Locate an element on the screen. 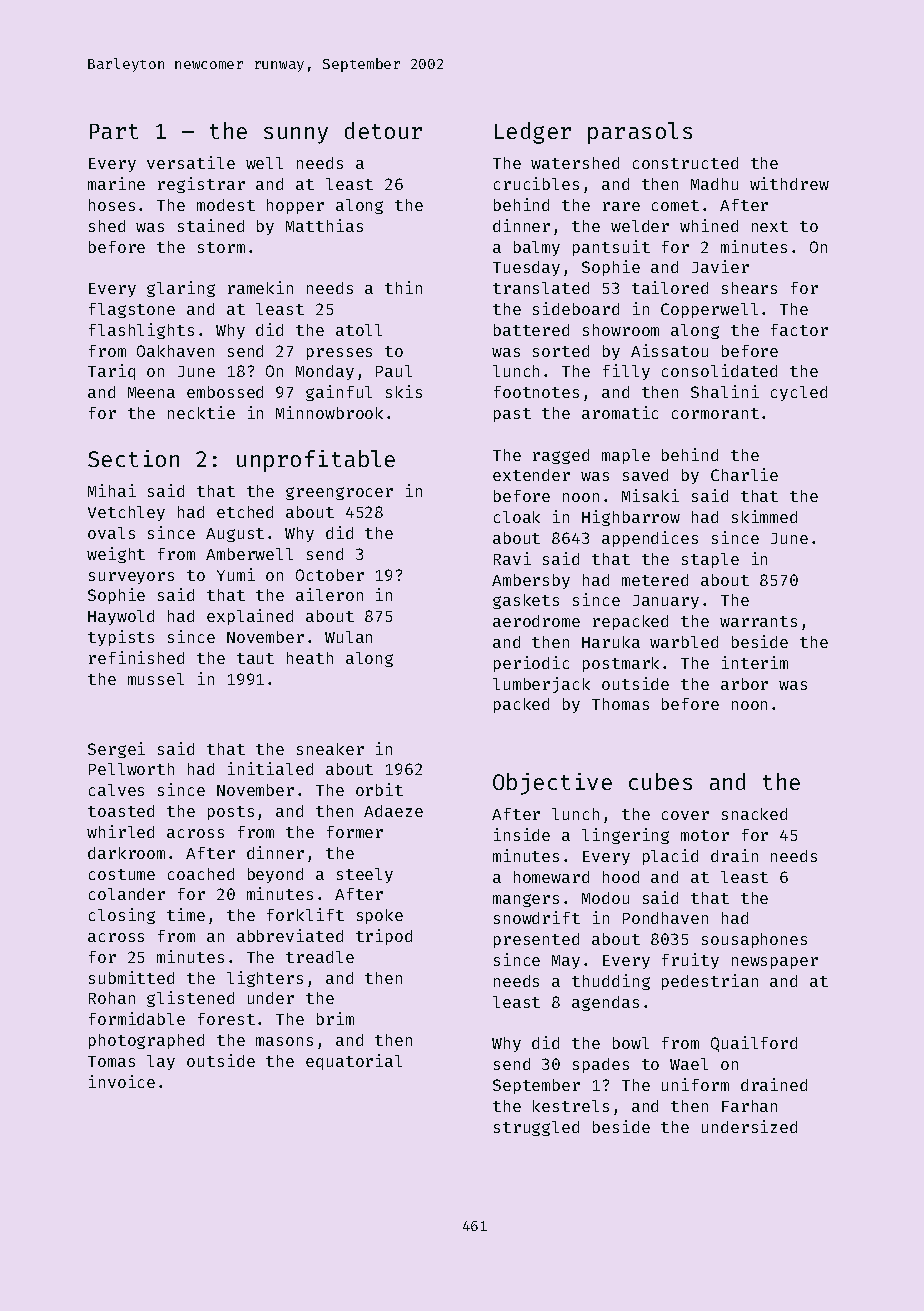 The height and width of the screenshot is (1311, 924). periodic is located at coordinates (531, 664).
